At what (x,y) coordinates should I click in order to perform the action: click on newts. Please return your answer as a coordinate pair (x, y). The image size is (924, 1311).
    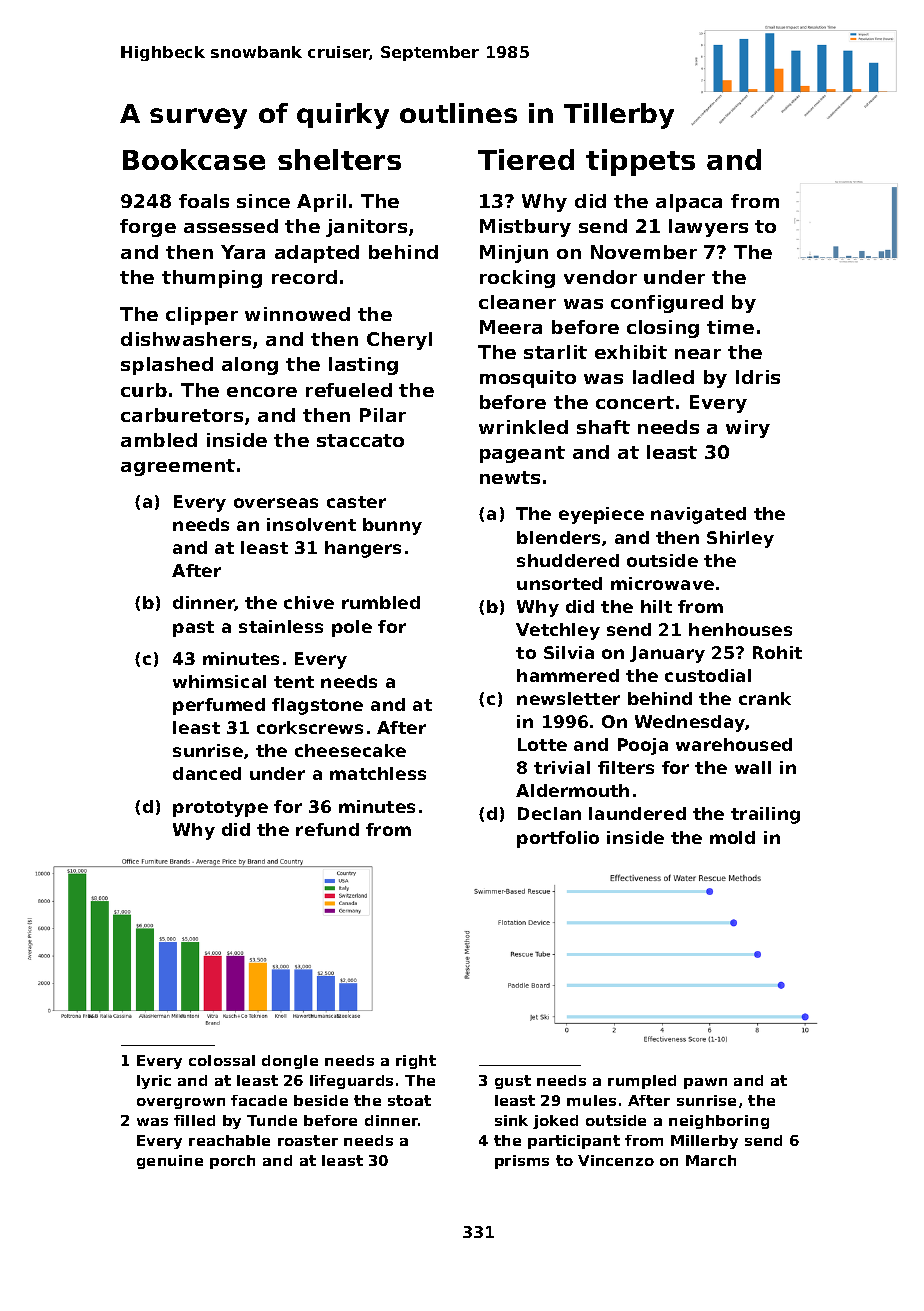
    Looking at the image, I should click on (510, 477).
